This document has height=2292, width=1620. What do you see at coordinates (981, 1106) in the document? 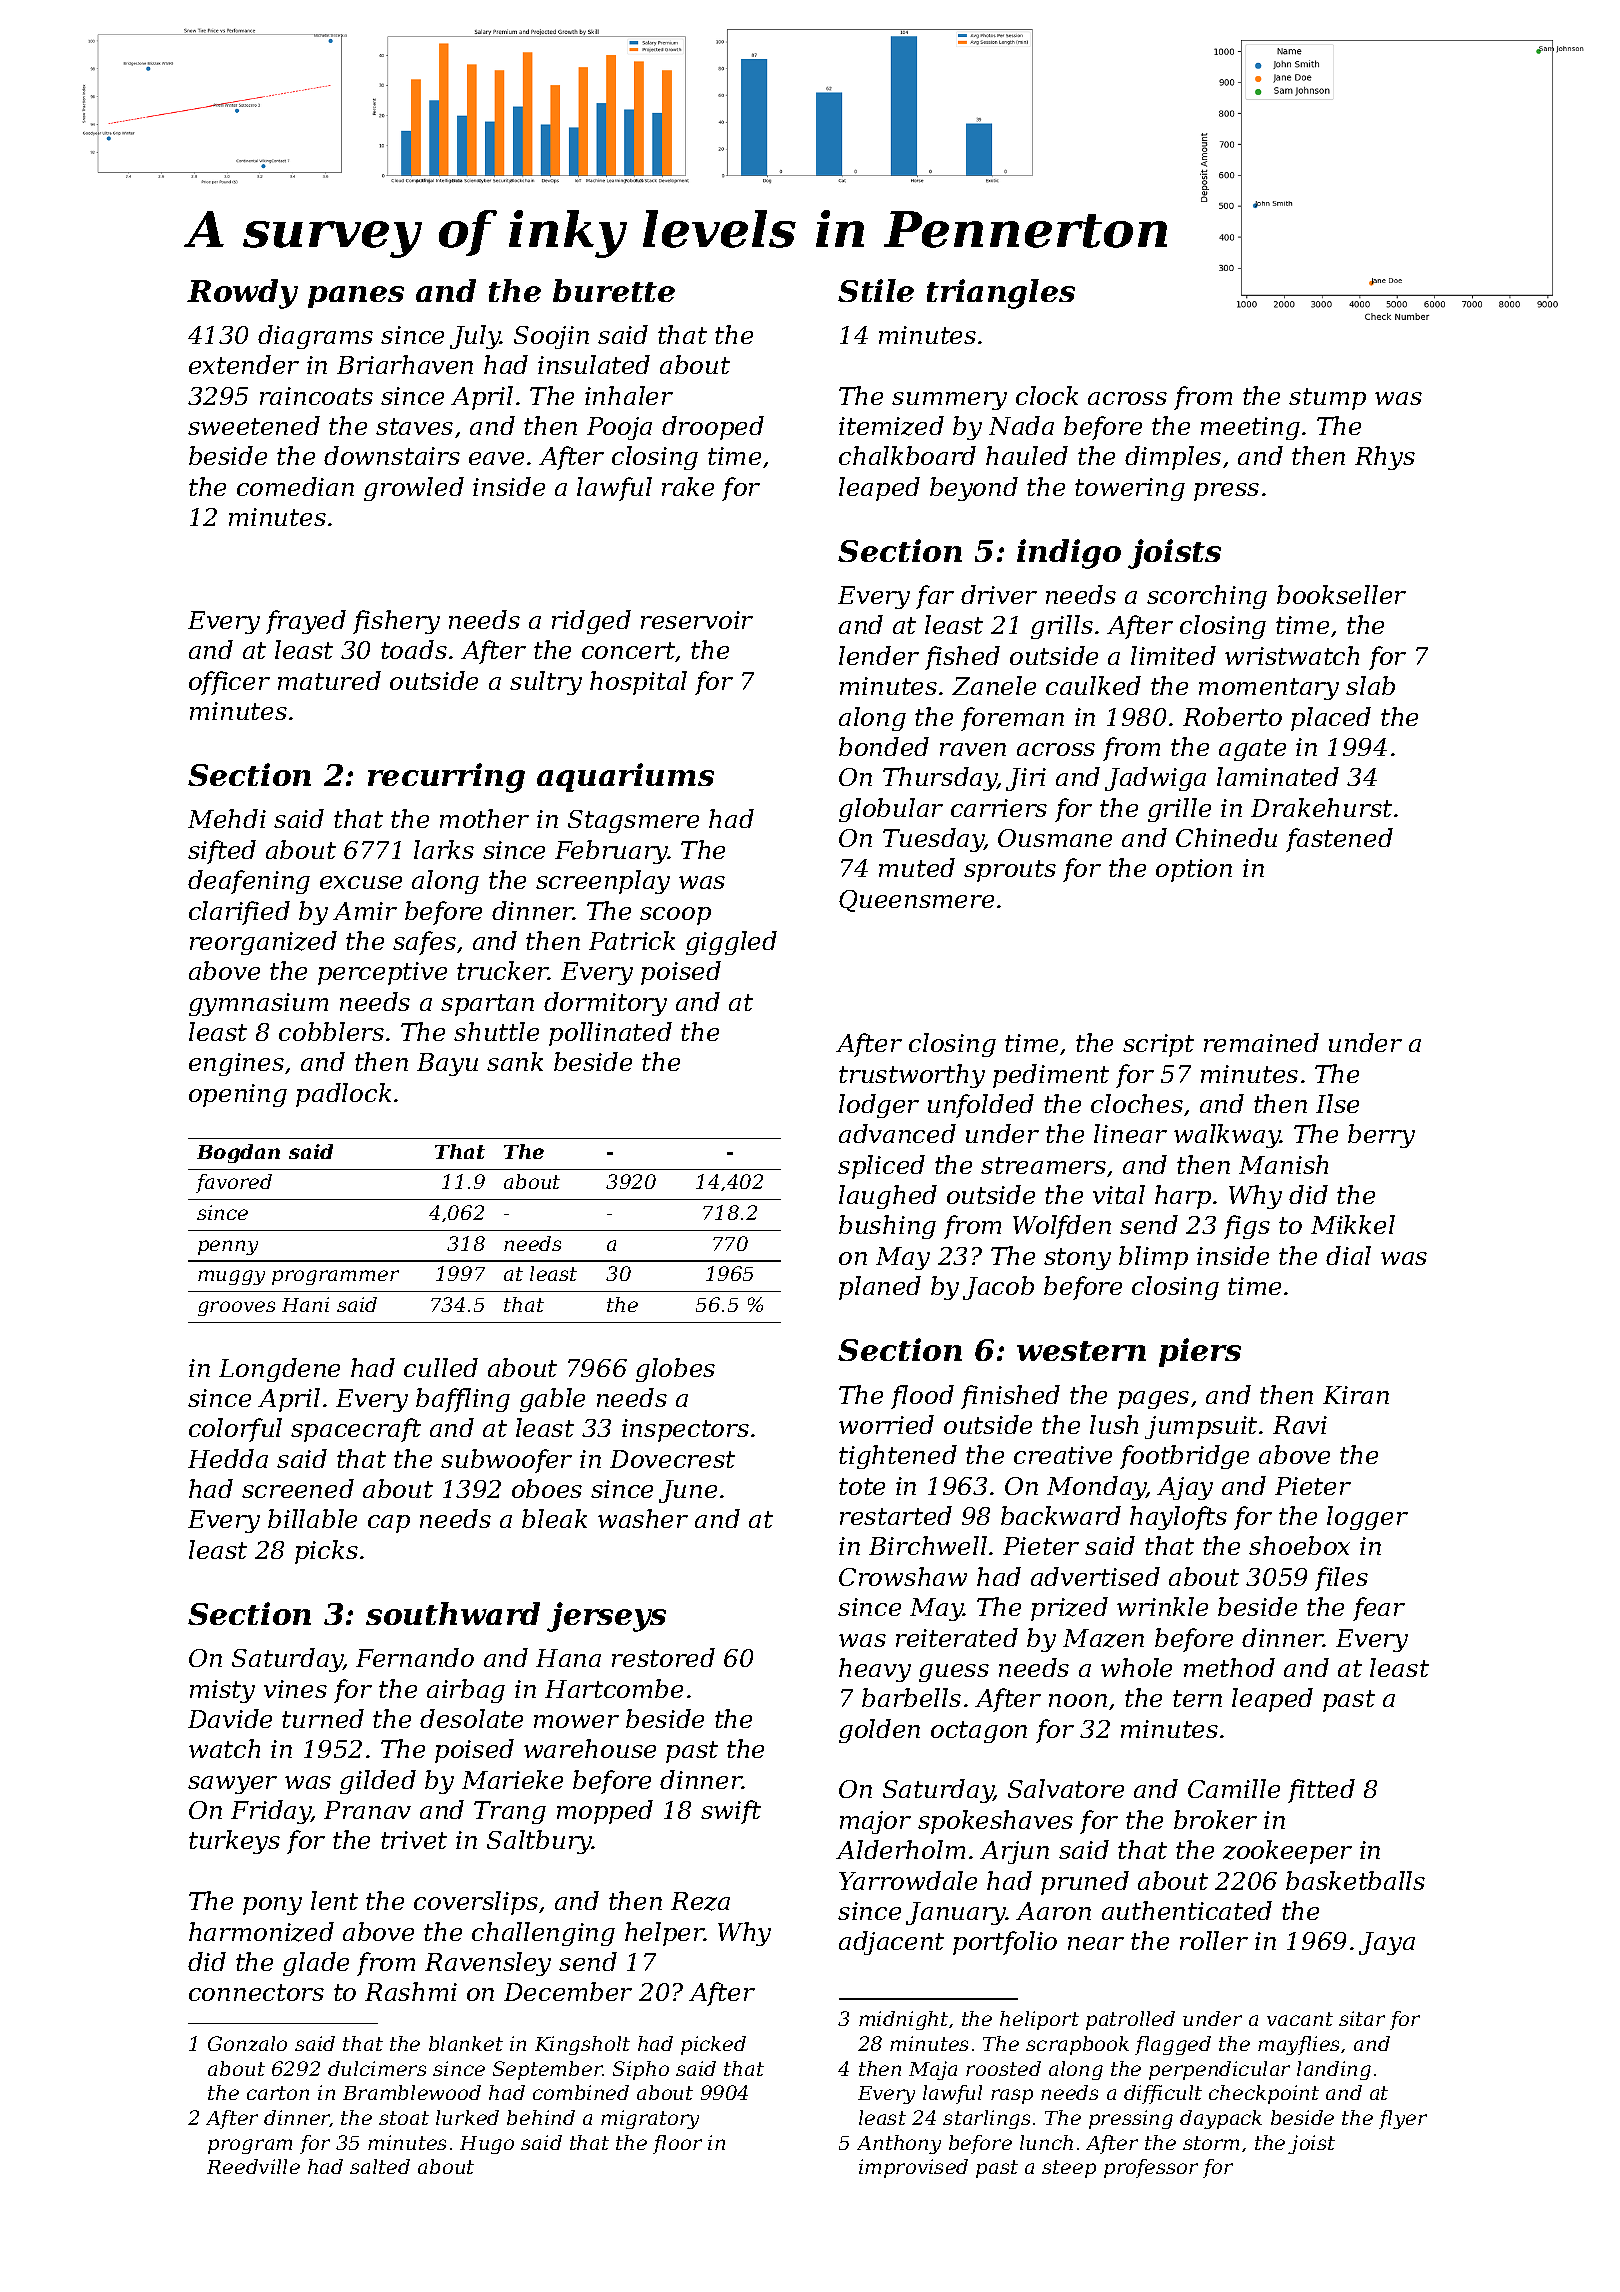
I see `unfolded` at bounding box center [981, 1106].
